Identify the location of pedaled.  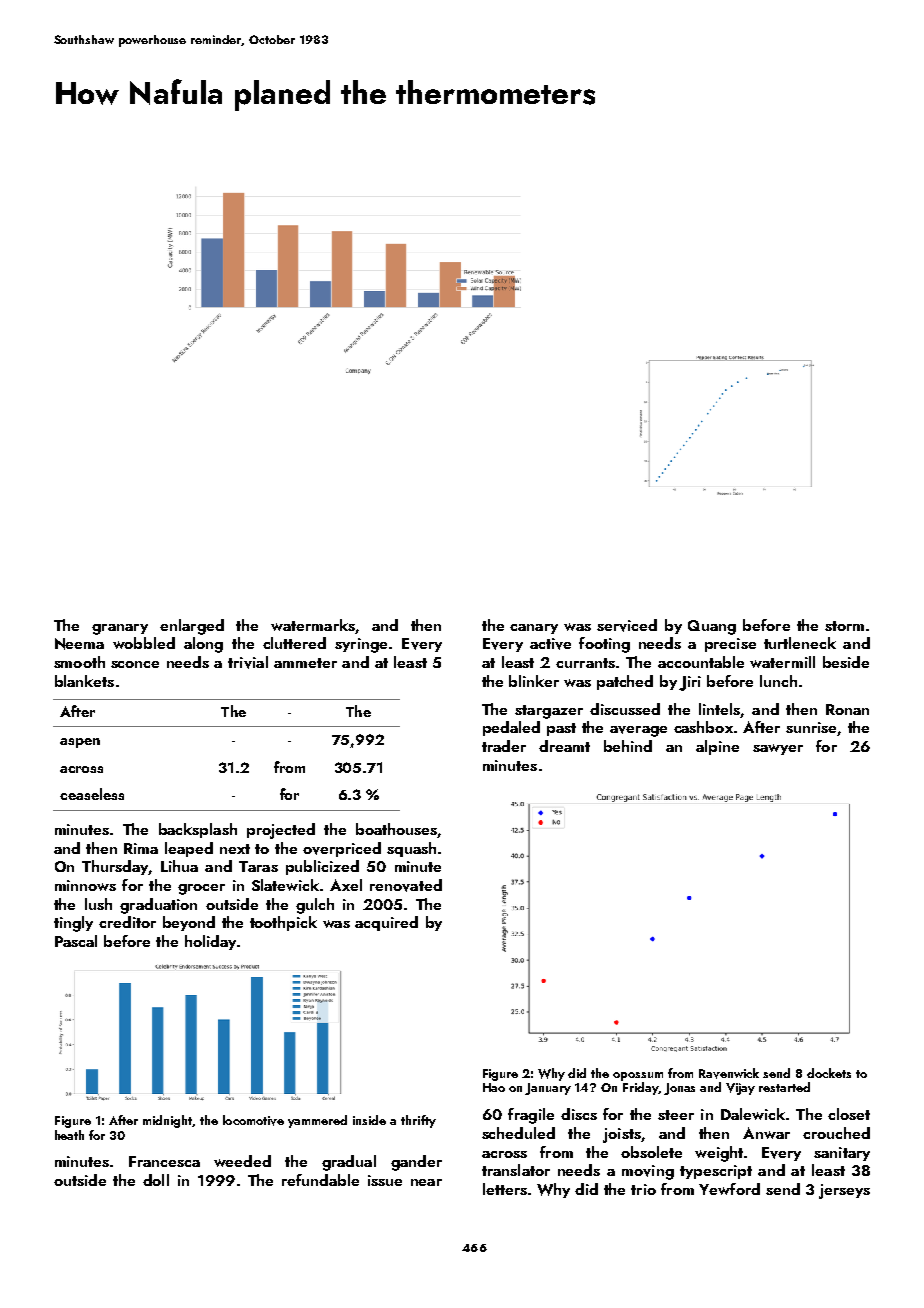
(511, 728).
